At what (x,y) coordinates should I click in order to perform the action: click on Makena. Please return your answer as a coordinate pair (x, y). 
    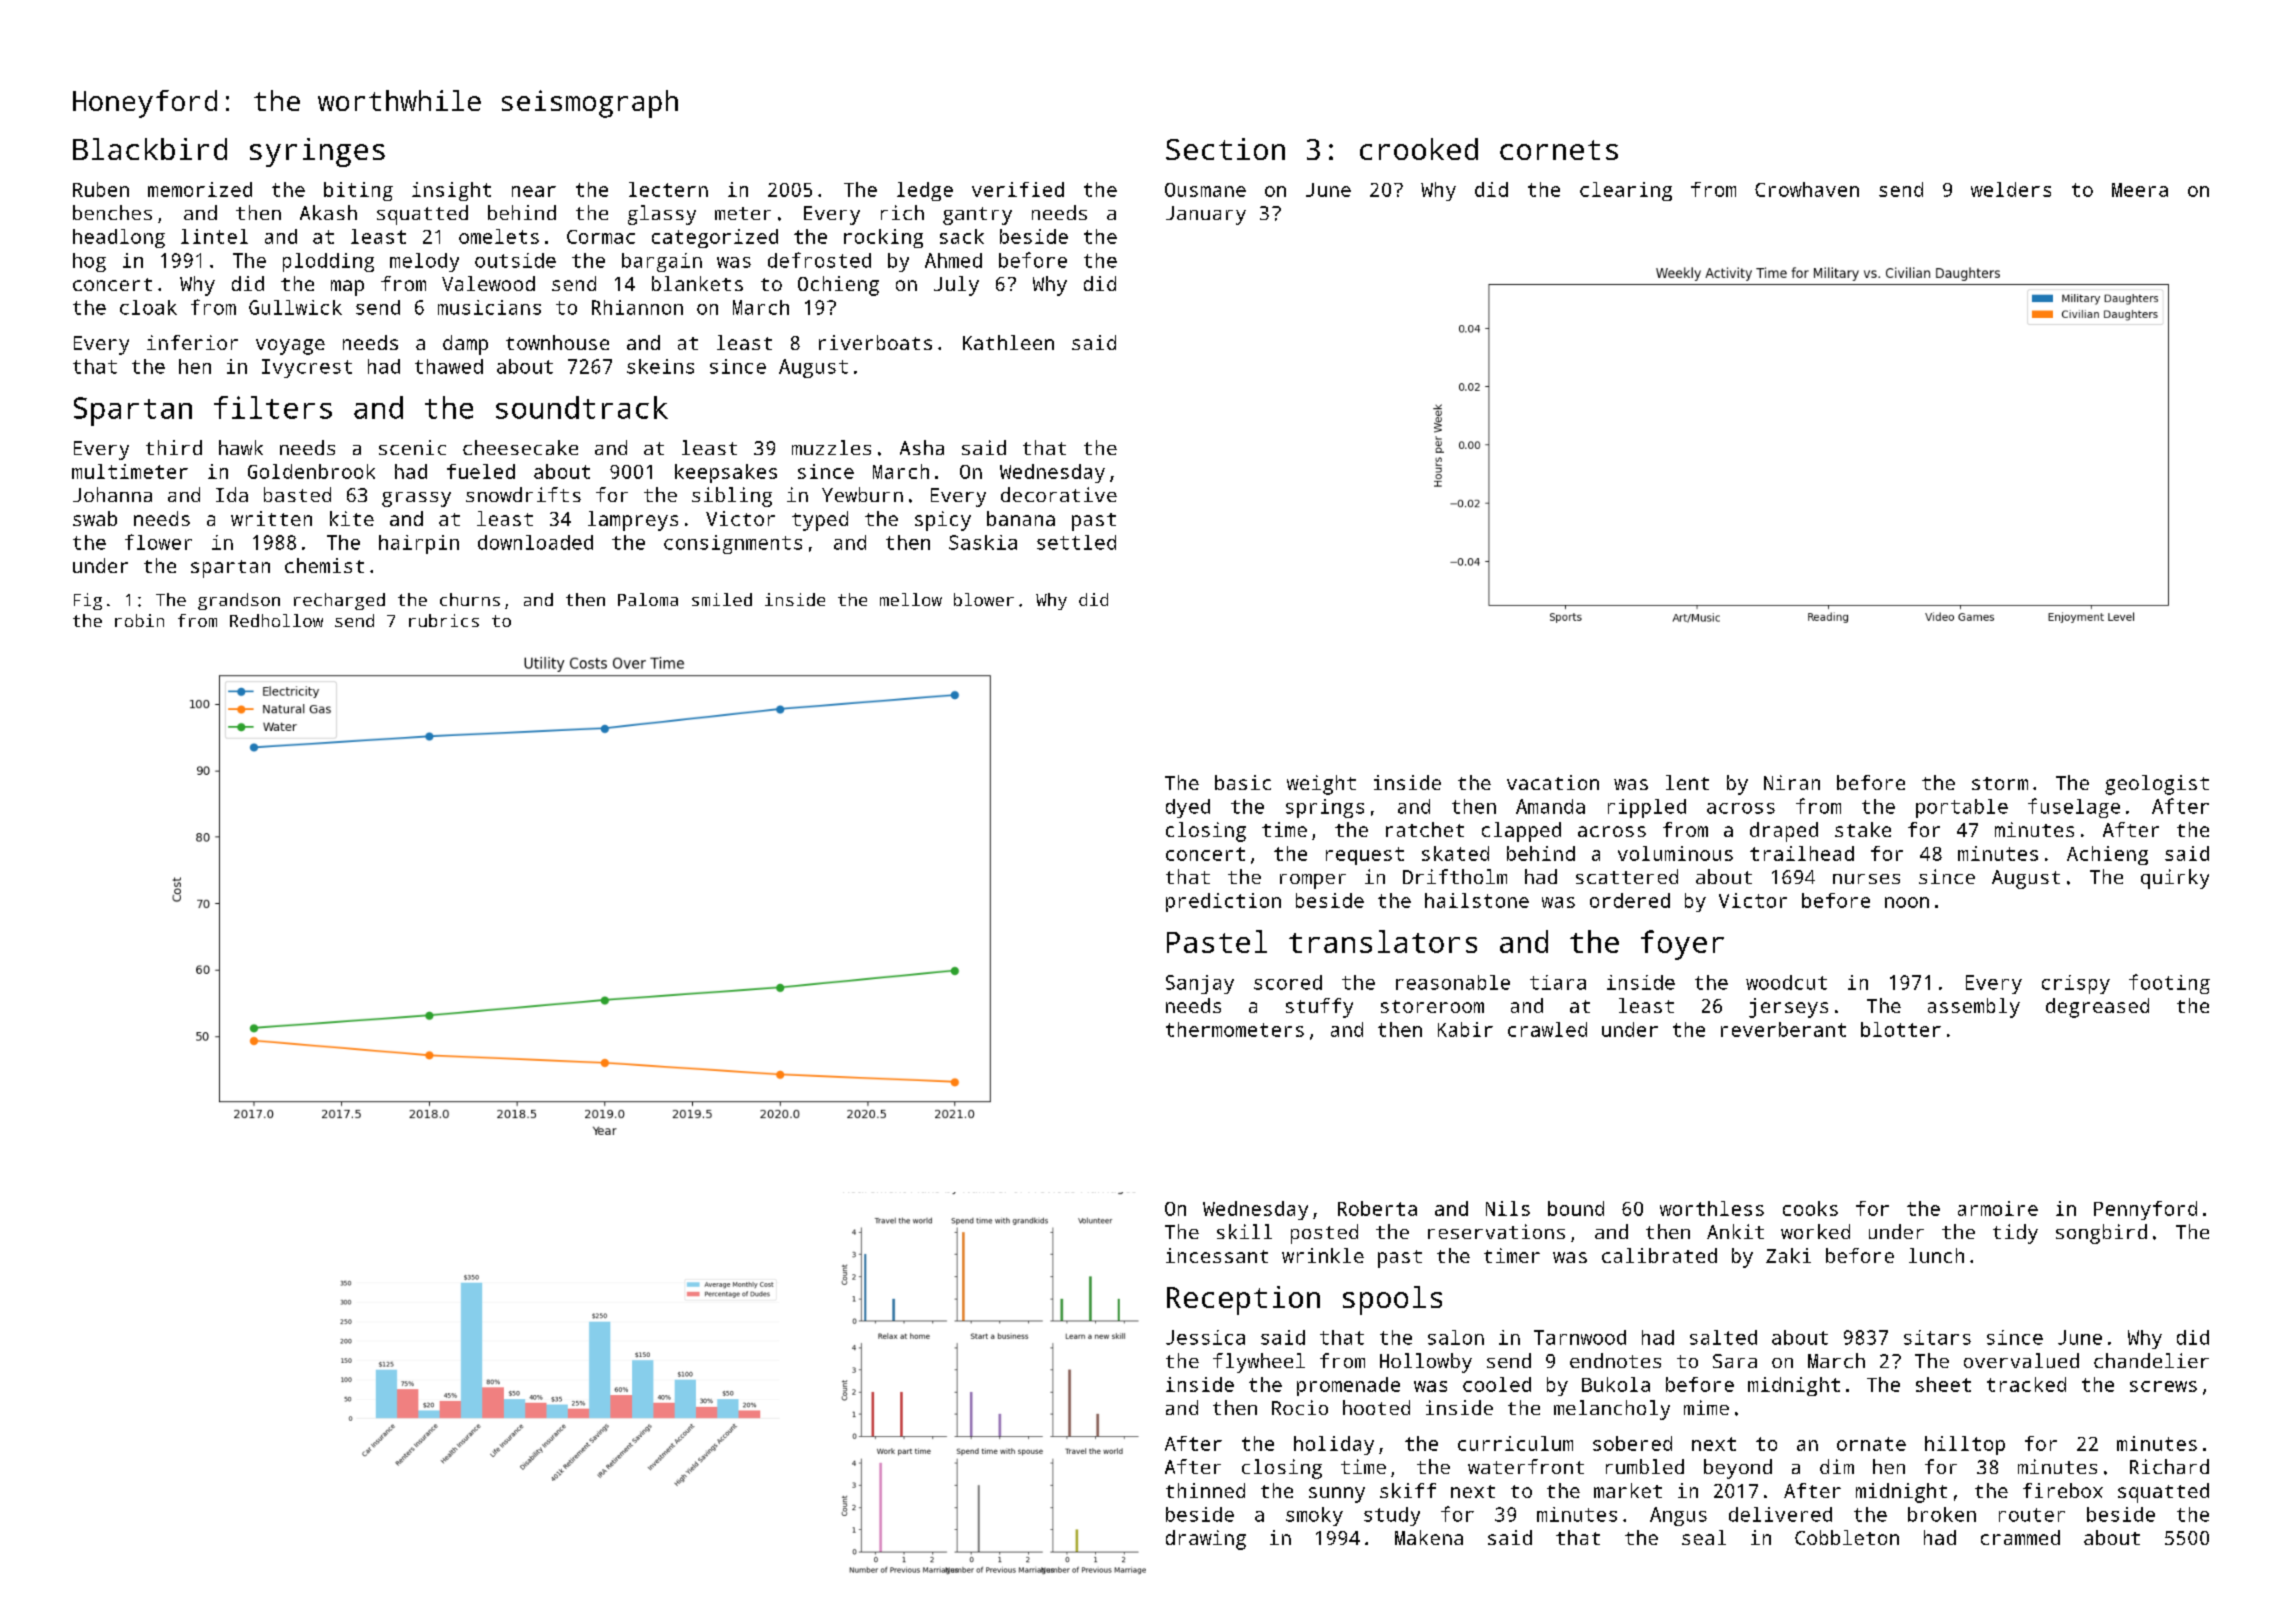
    Looking at the image, I should click on (1429, 1537).
